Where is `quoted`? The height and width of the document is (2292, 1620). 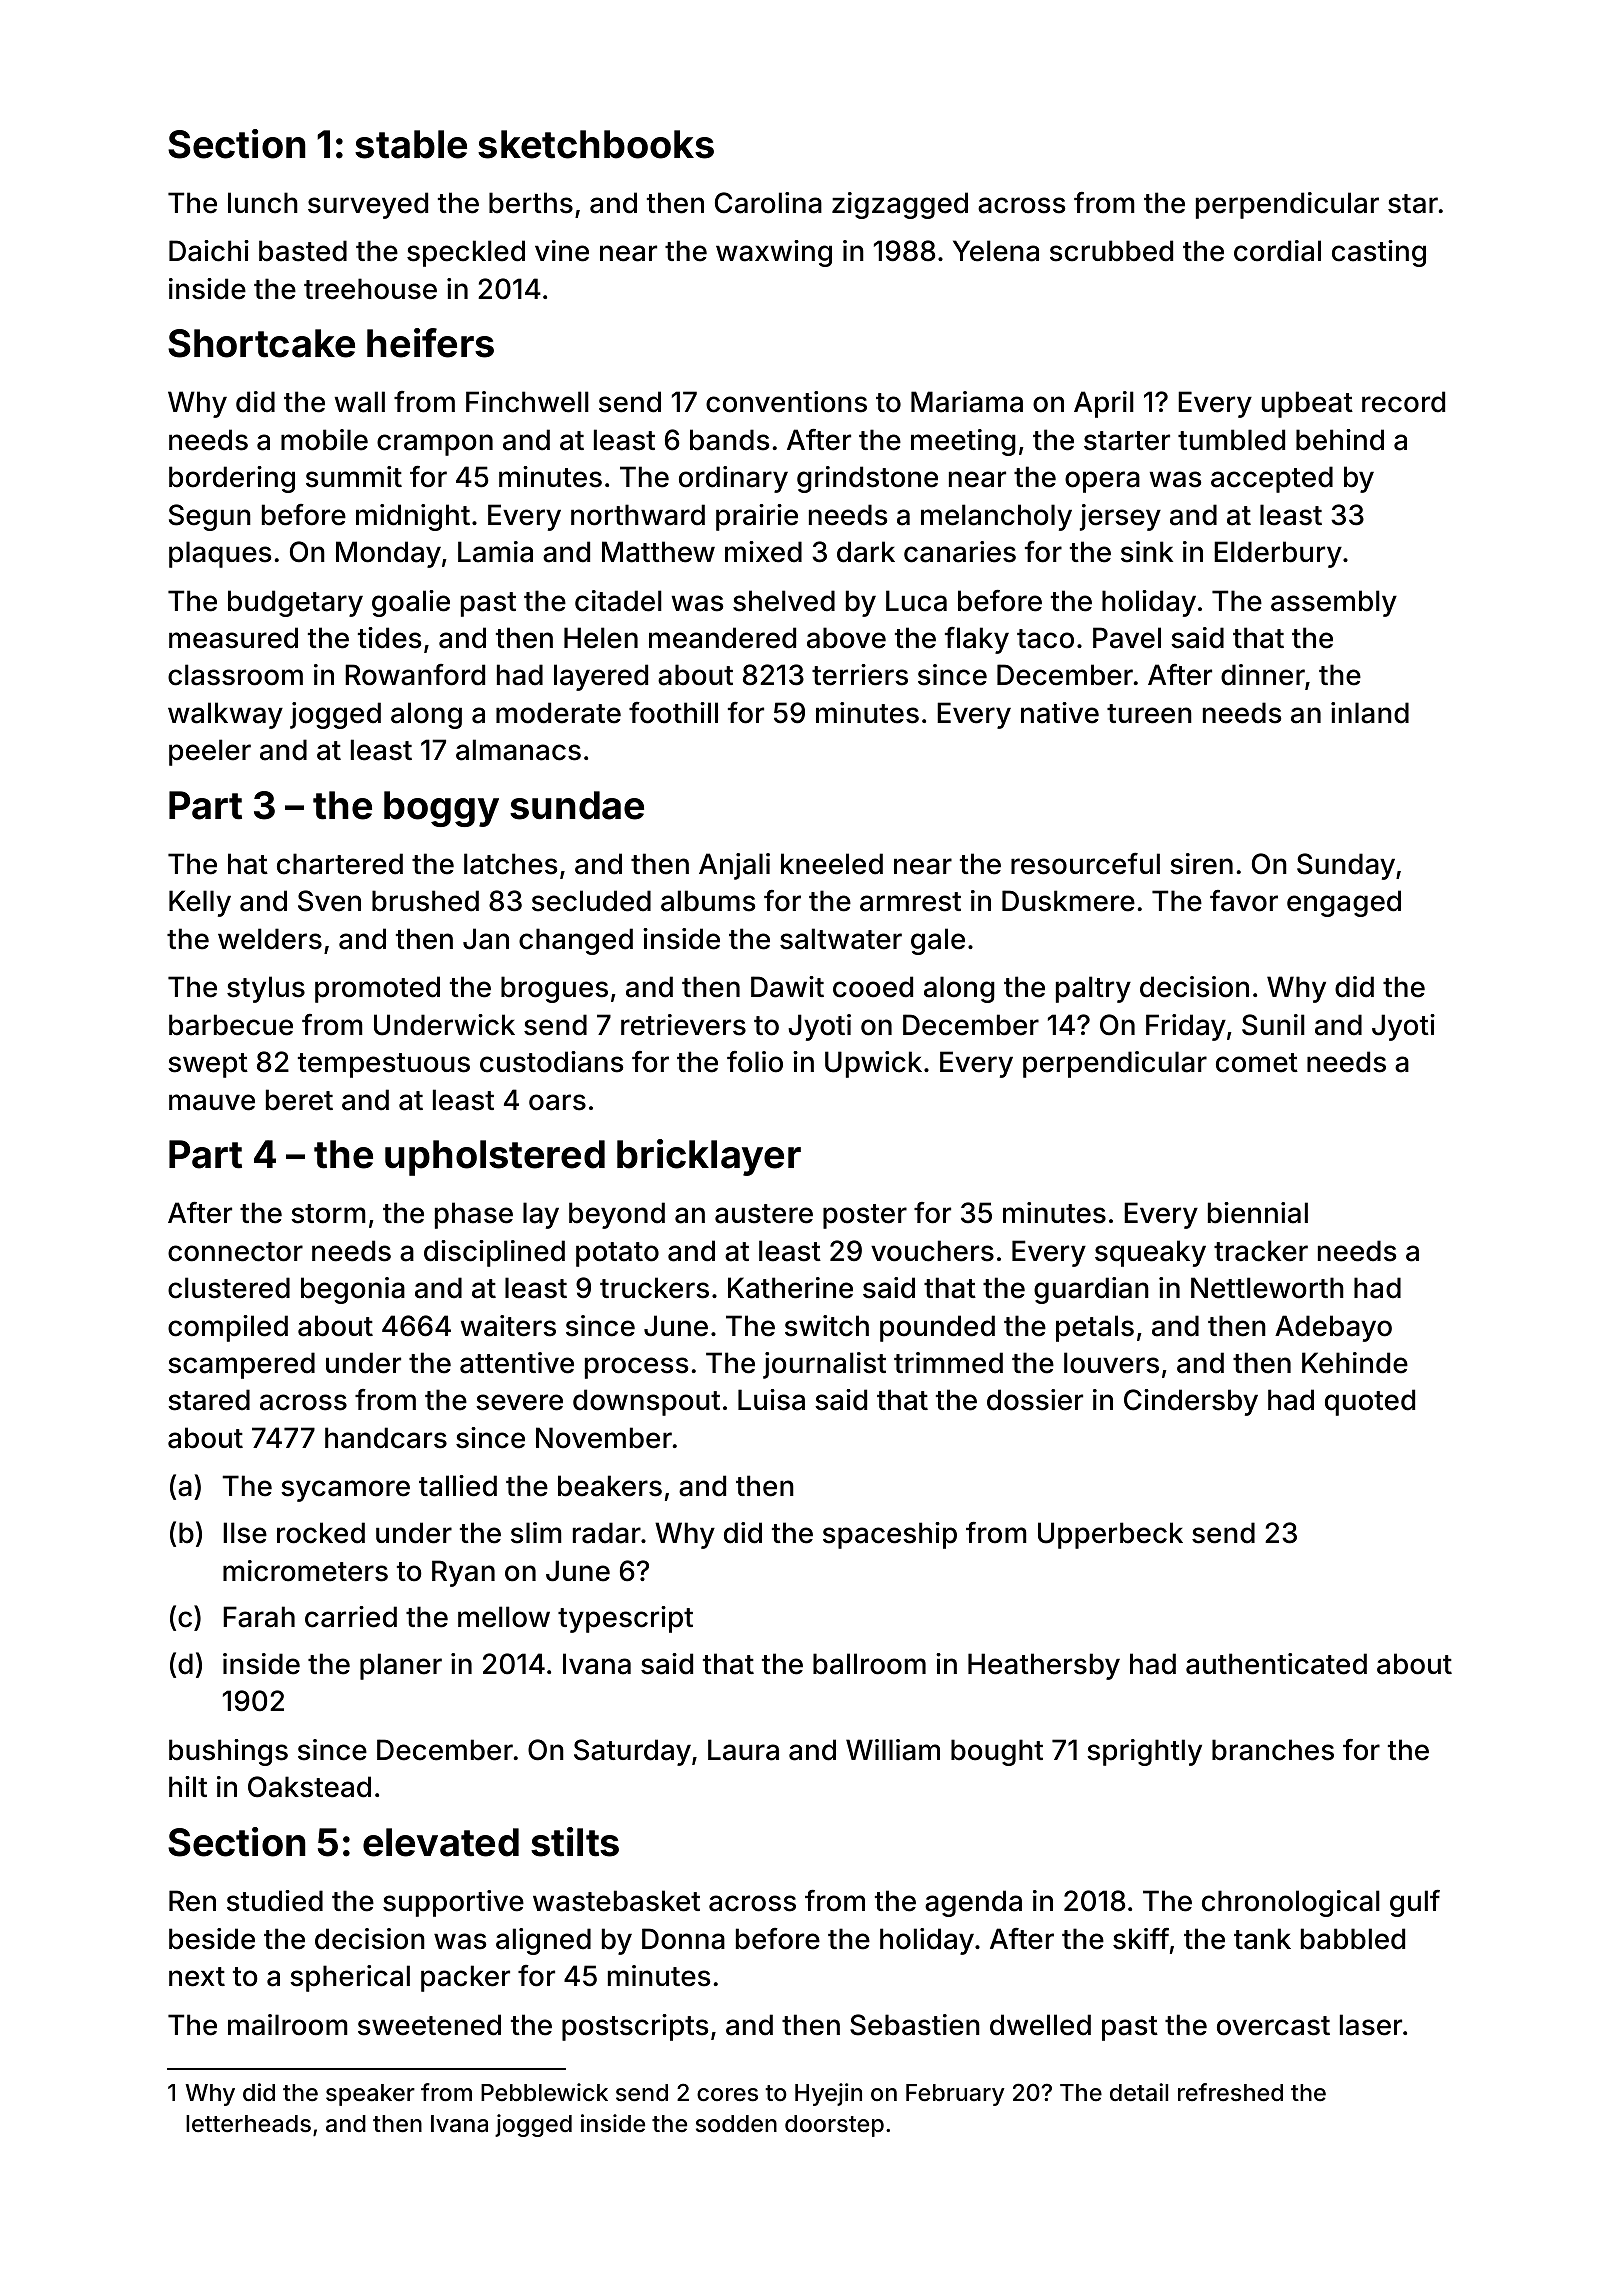 quoted is located at coordinates (1370, 1402).
